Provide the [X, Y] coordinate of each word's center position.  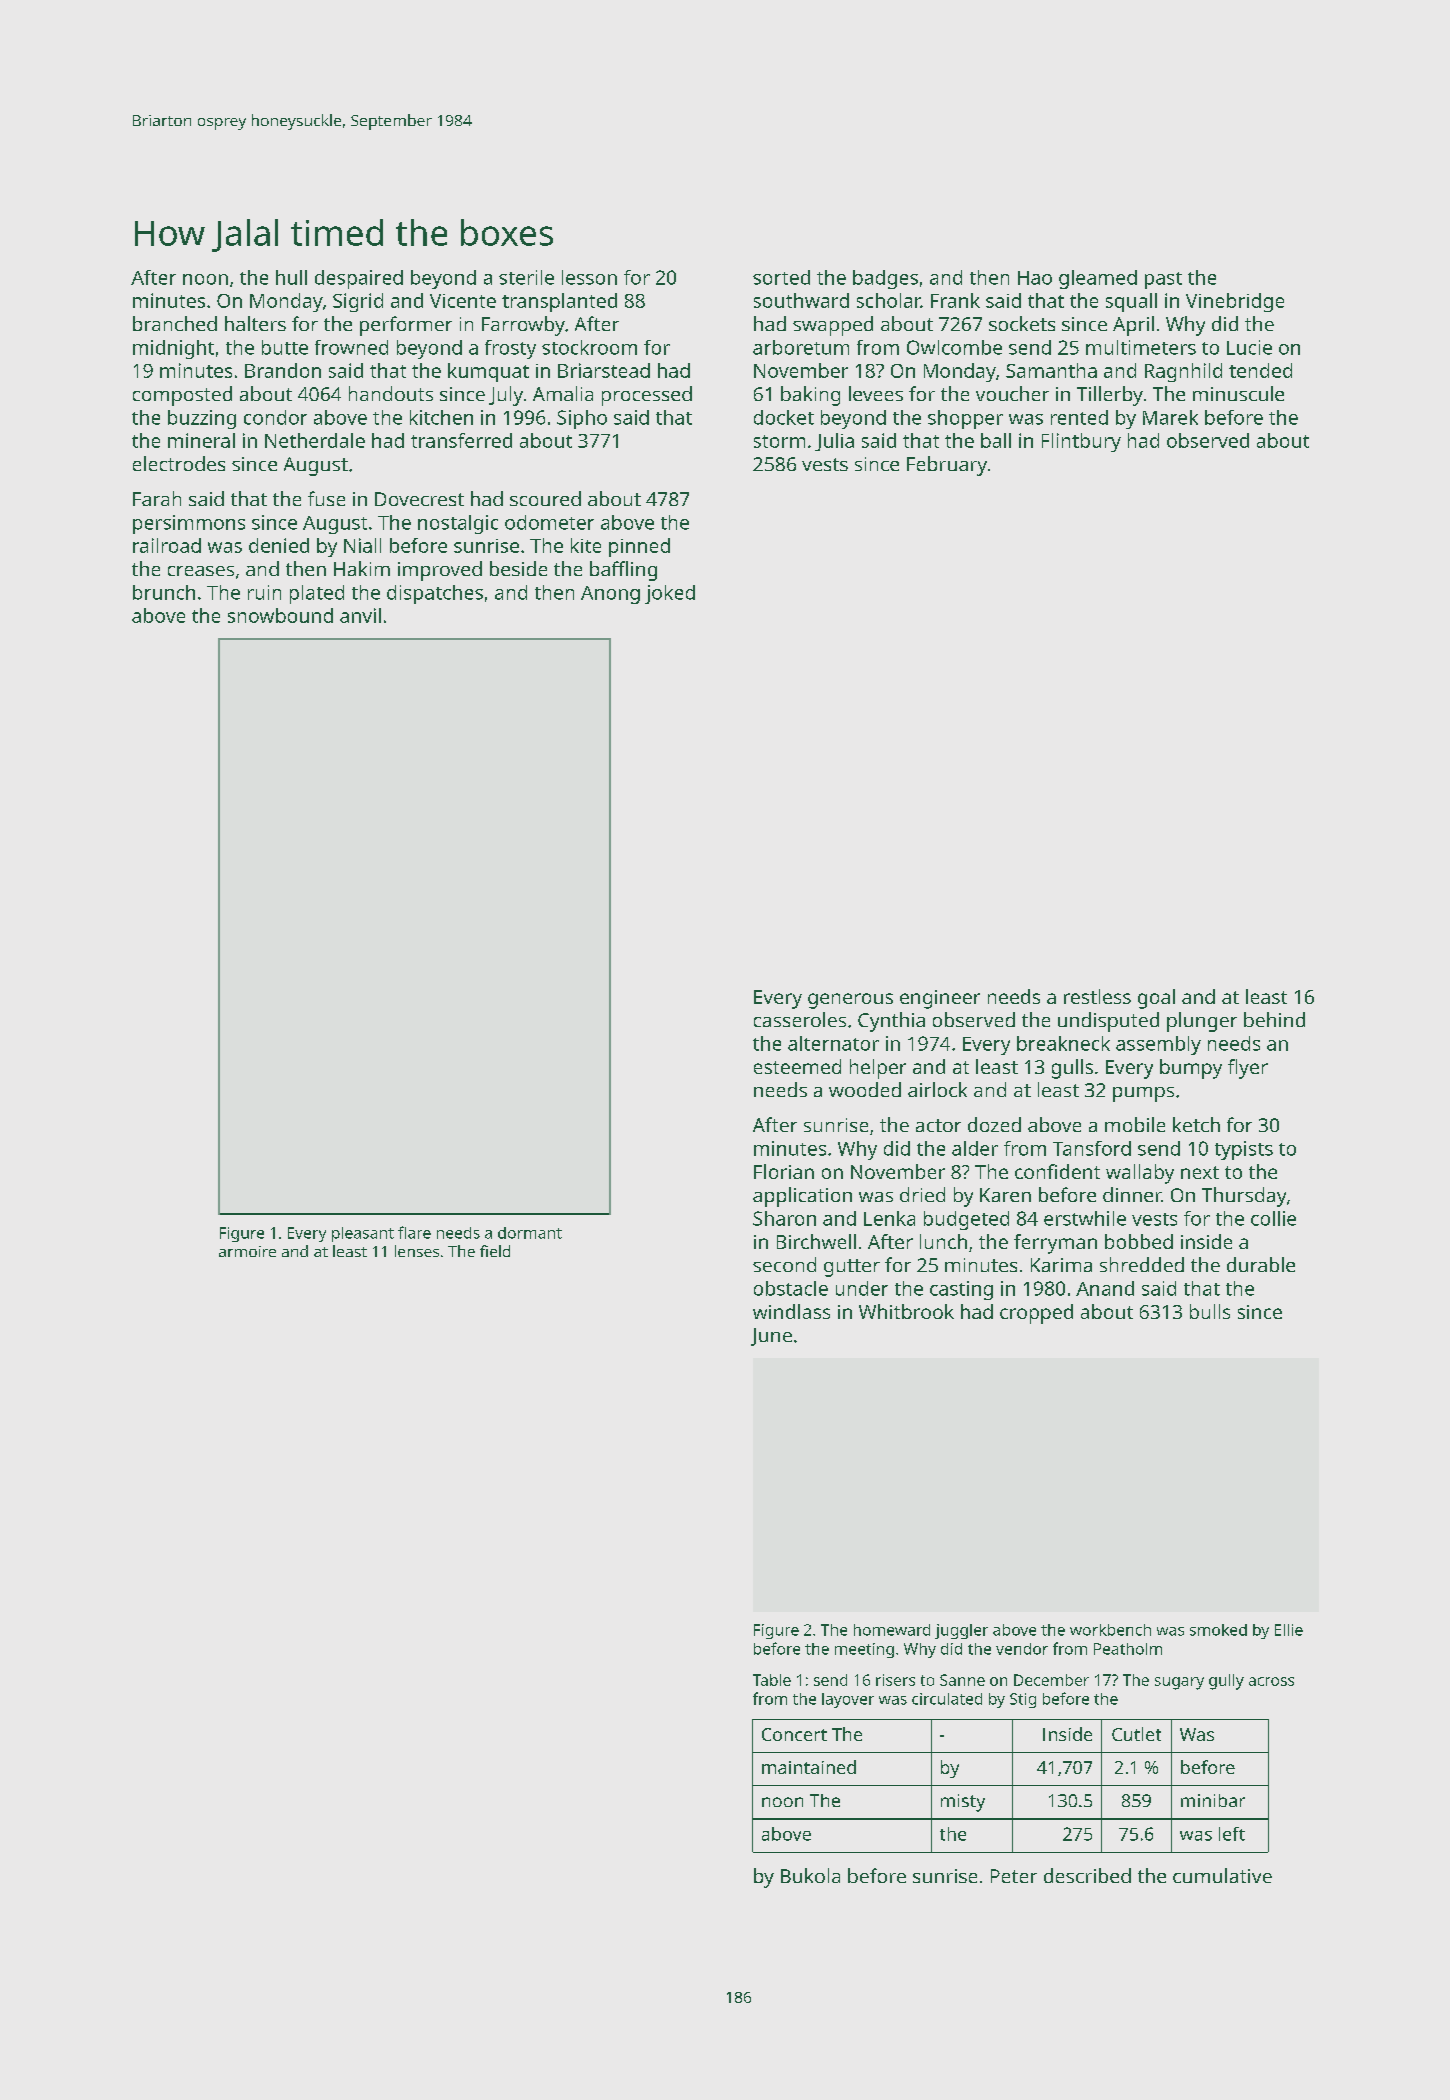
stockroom [589, 347]
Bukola [810, 1875]
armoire [247, 1251]
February [947, 466]
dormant [530, 1233]
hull [291, 277]
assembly [1158, 1045]
